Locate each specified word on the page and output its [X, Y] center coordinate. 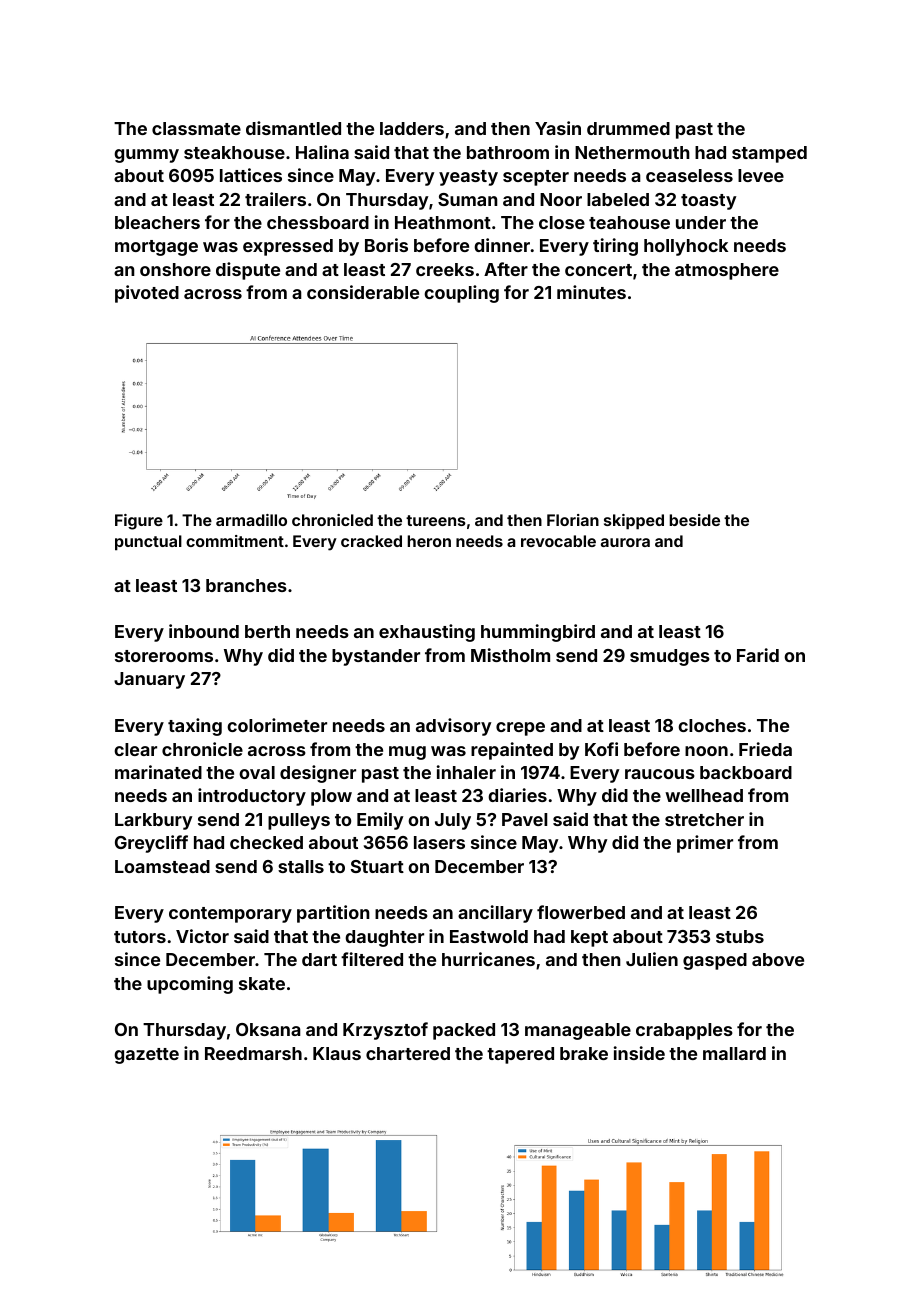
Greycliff [151, 844]
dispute [248, 271]
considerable [363, 292]
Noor [561, 199]
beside [694, 520]
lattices [251, 175]
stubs [740, 936]
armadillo [251, 520]
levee [761, 175]
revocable [558, 541]
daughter [384, 938]
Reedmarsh [253, 1053]
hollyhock [686, 247]
